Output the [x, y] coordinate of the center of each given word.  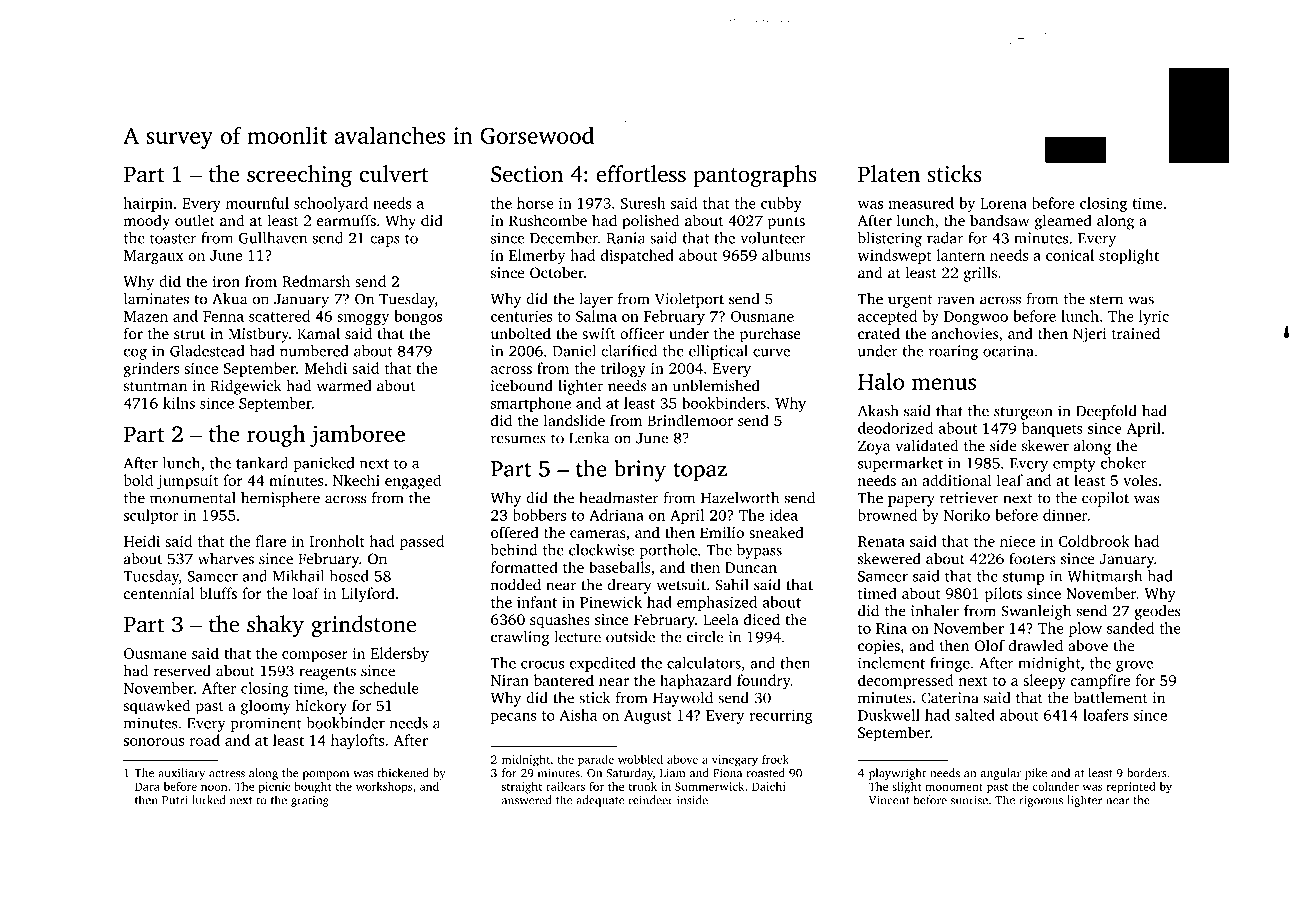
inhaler [935, 611]
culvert [394, 173]
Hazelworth [740, 498]
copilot [1105, 499]
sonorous [154, 742]
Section [527, 174]
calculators [704, 663]
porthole [668, 551]
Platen [889, 173]
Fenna [223, 316]
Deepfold [1106, 412]
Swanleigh [1036, 612]
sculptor [151, 516]
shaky [275, 626]
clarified [629, 351]
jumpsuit [187, 482]
